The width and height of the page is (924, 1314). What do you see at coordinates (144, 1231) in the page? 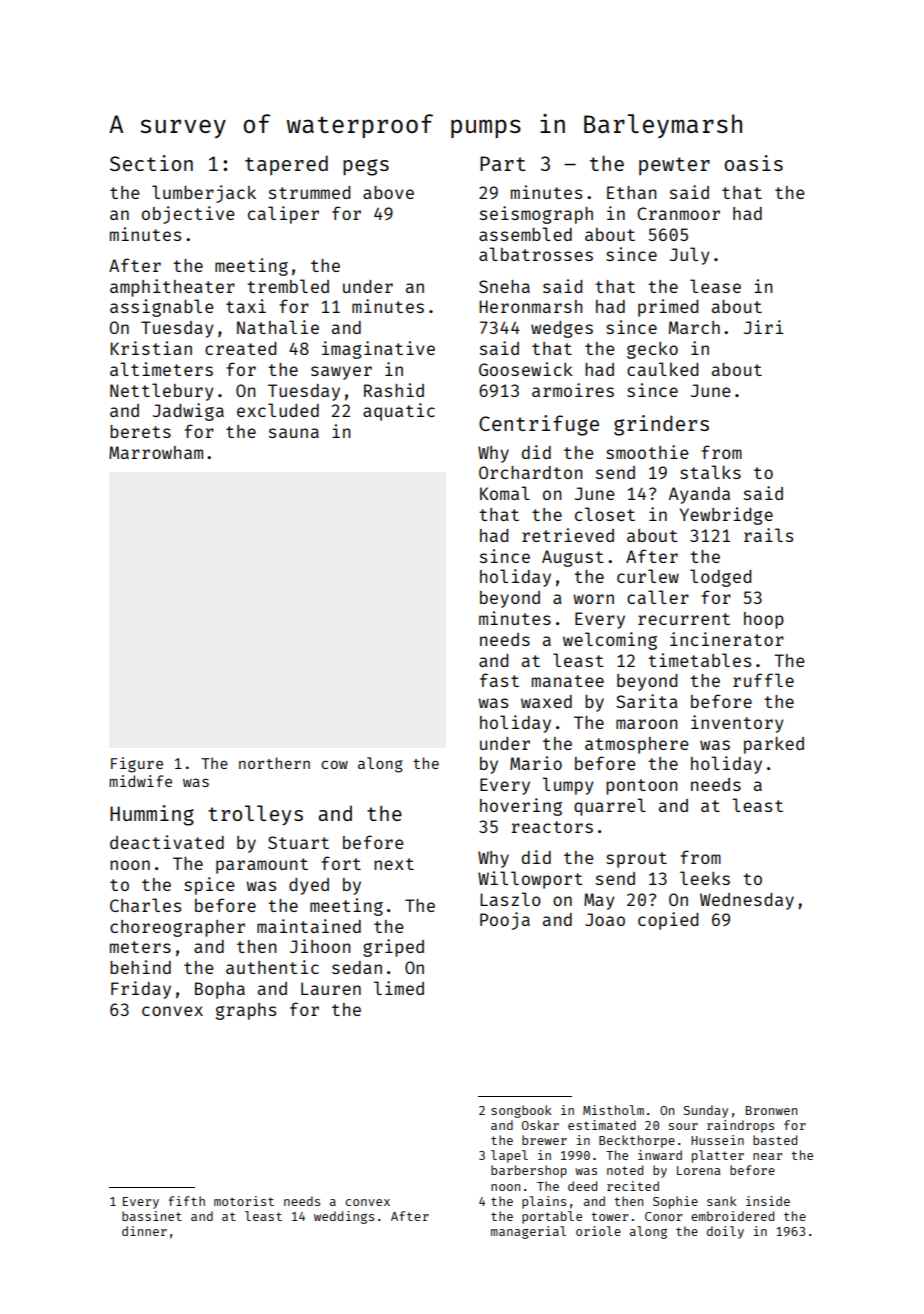
I see `dinner` at bounding box center [144, 1231].
